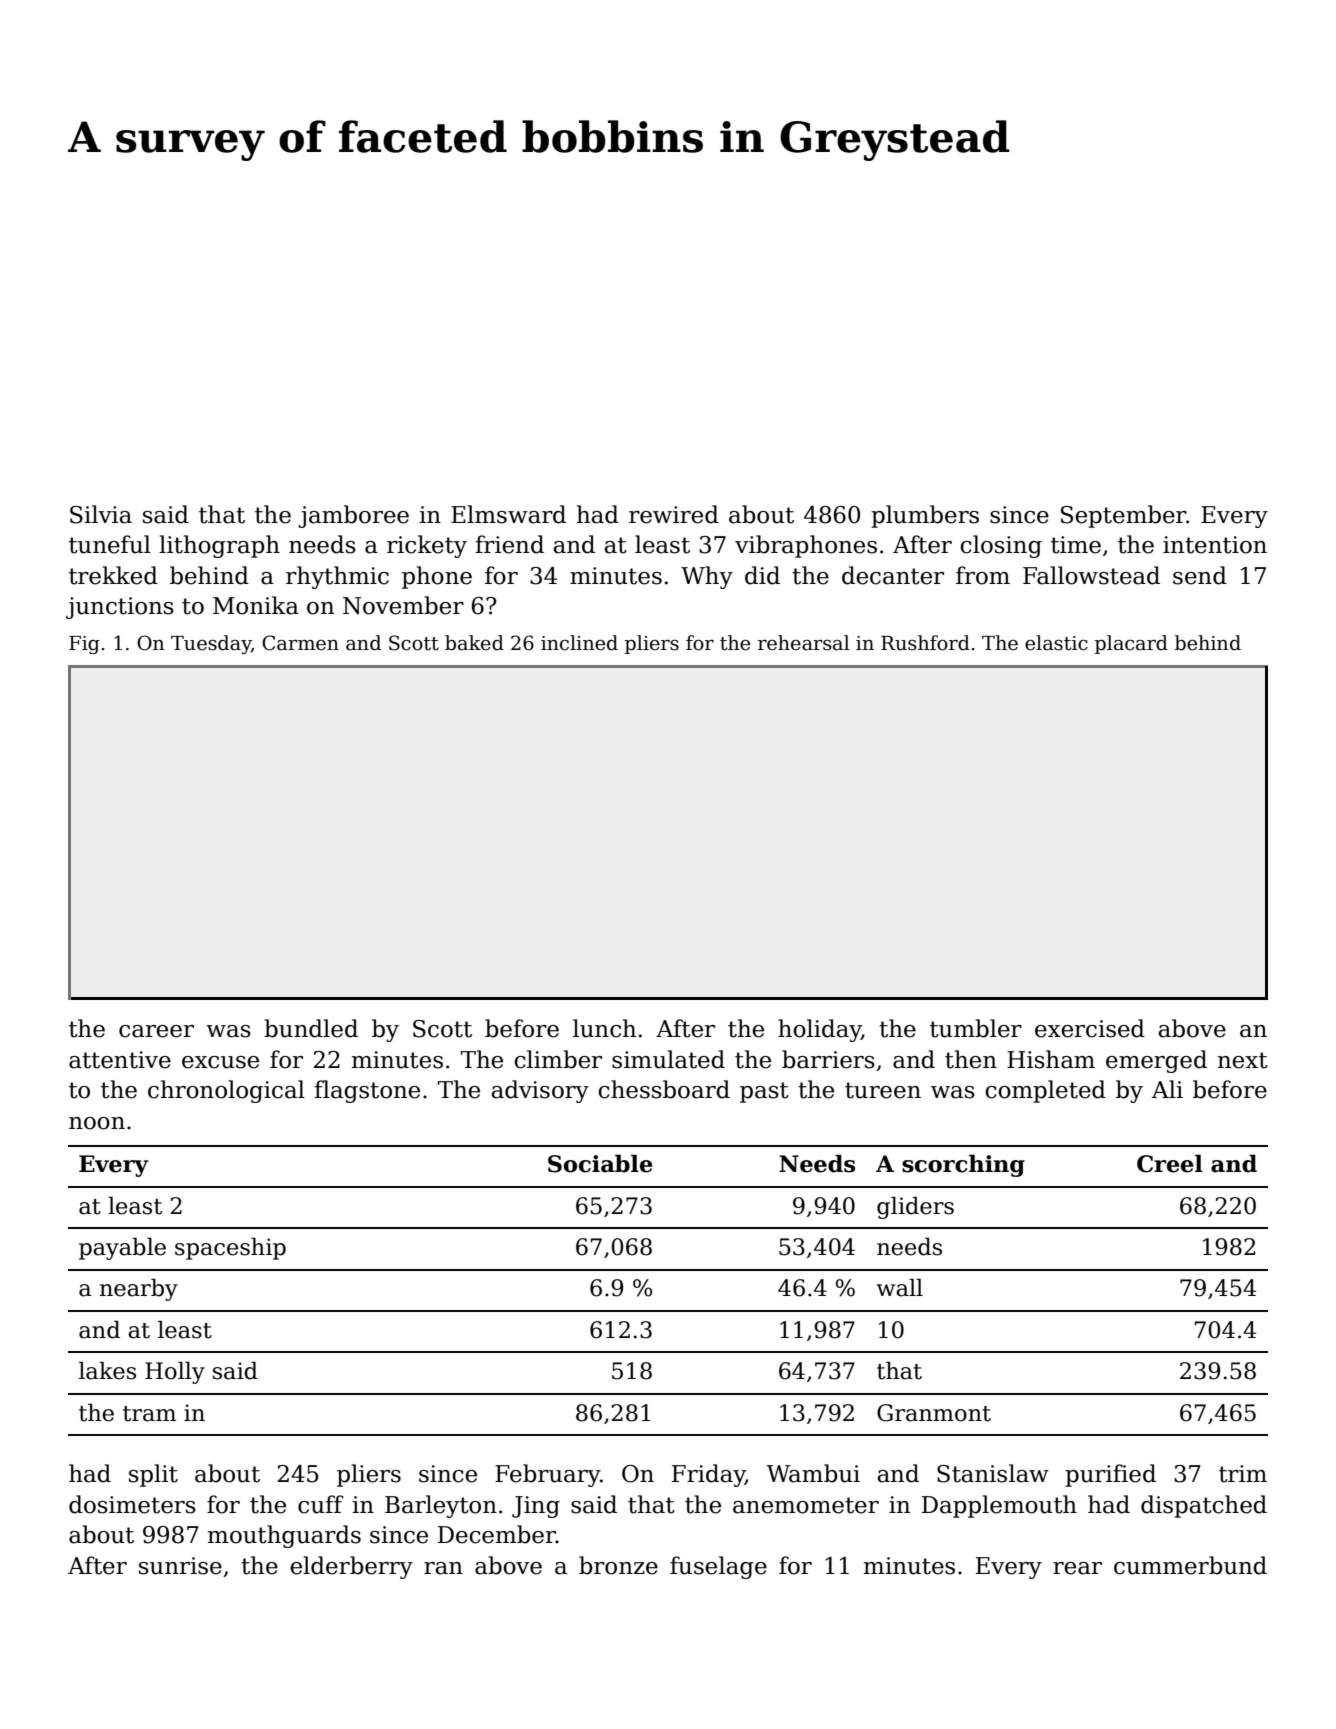 Image resolution: width=1336 pixels, height=1729 pixels. Describe the element at coordinates (1156, 1061) in the screenshot. I see `emerged` at that location.
